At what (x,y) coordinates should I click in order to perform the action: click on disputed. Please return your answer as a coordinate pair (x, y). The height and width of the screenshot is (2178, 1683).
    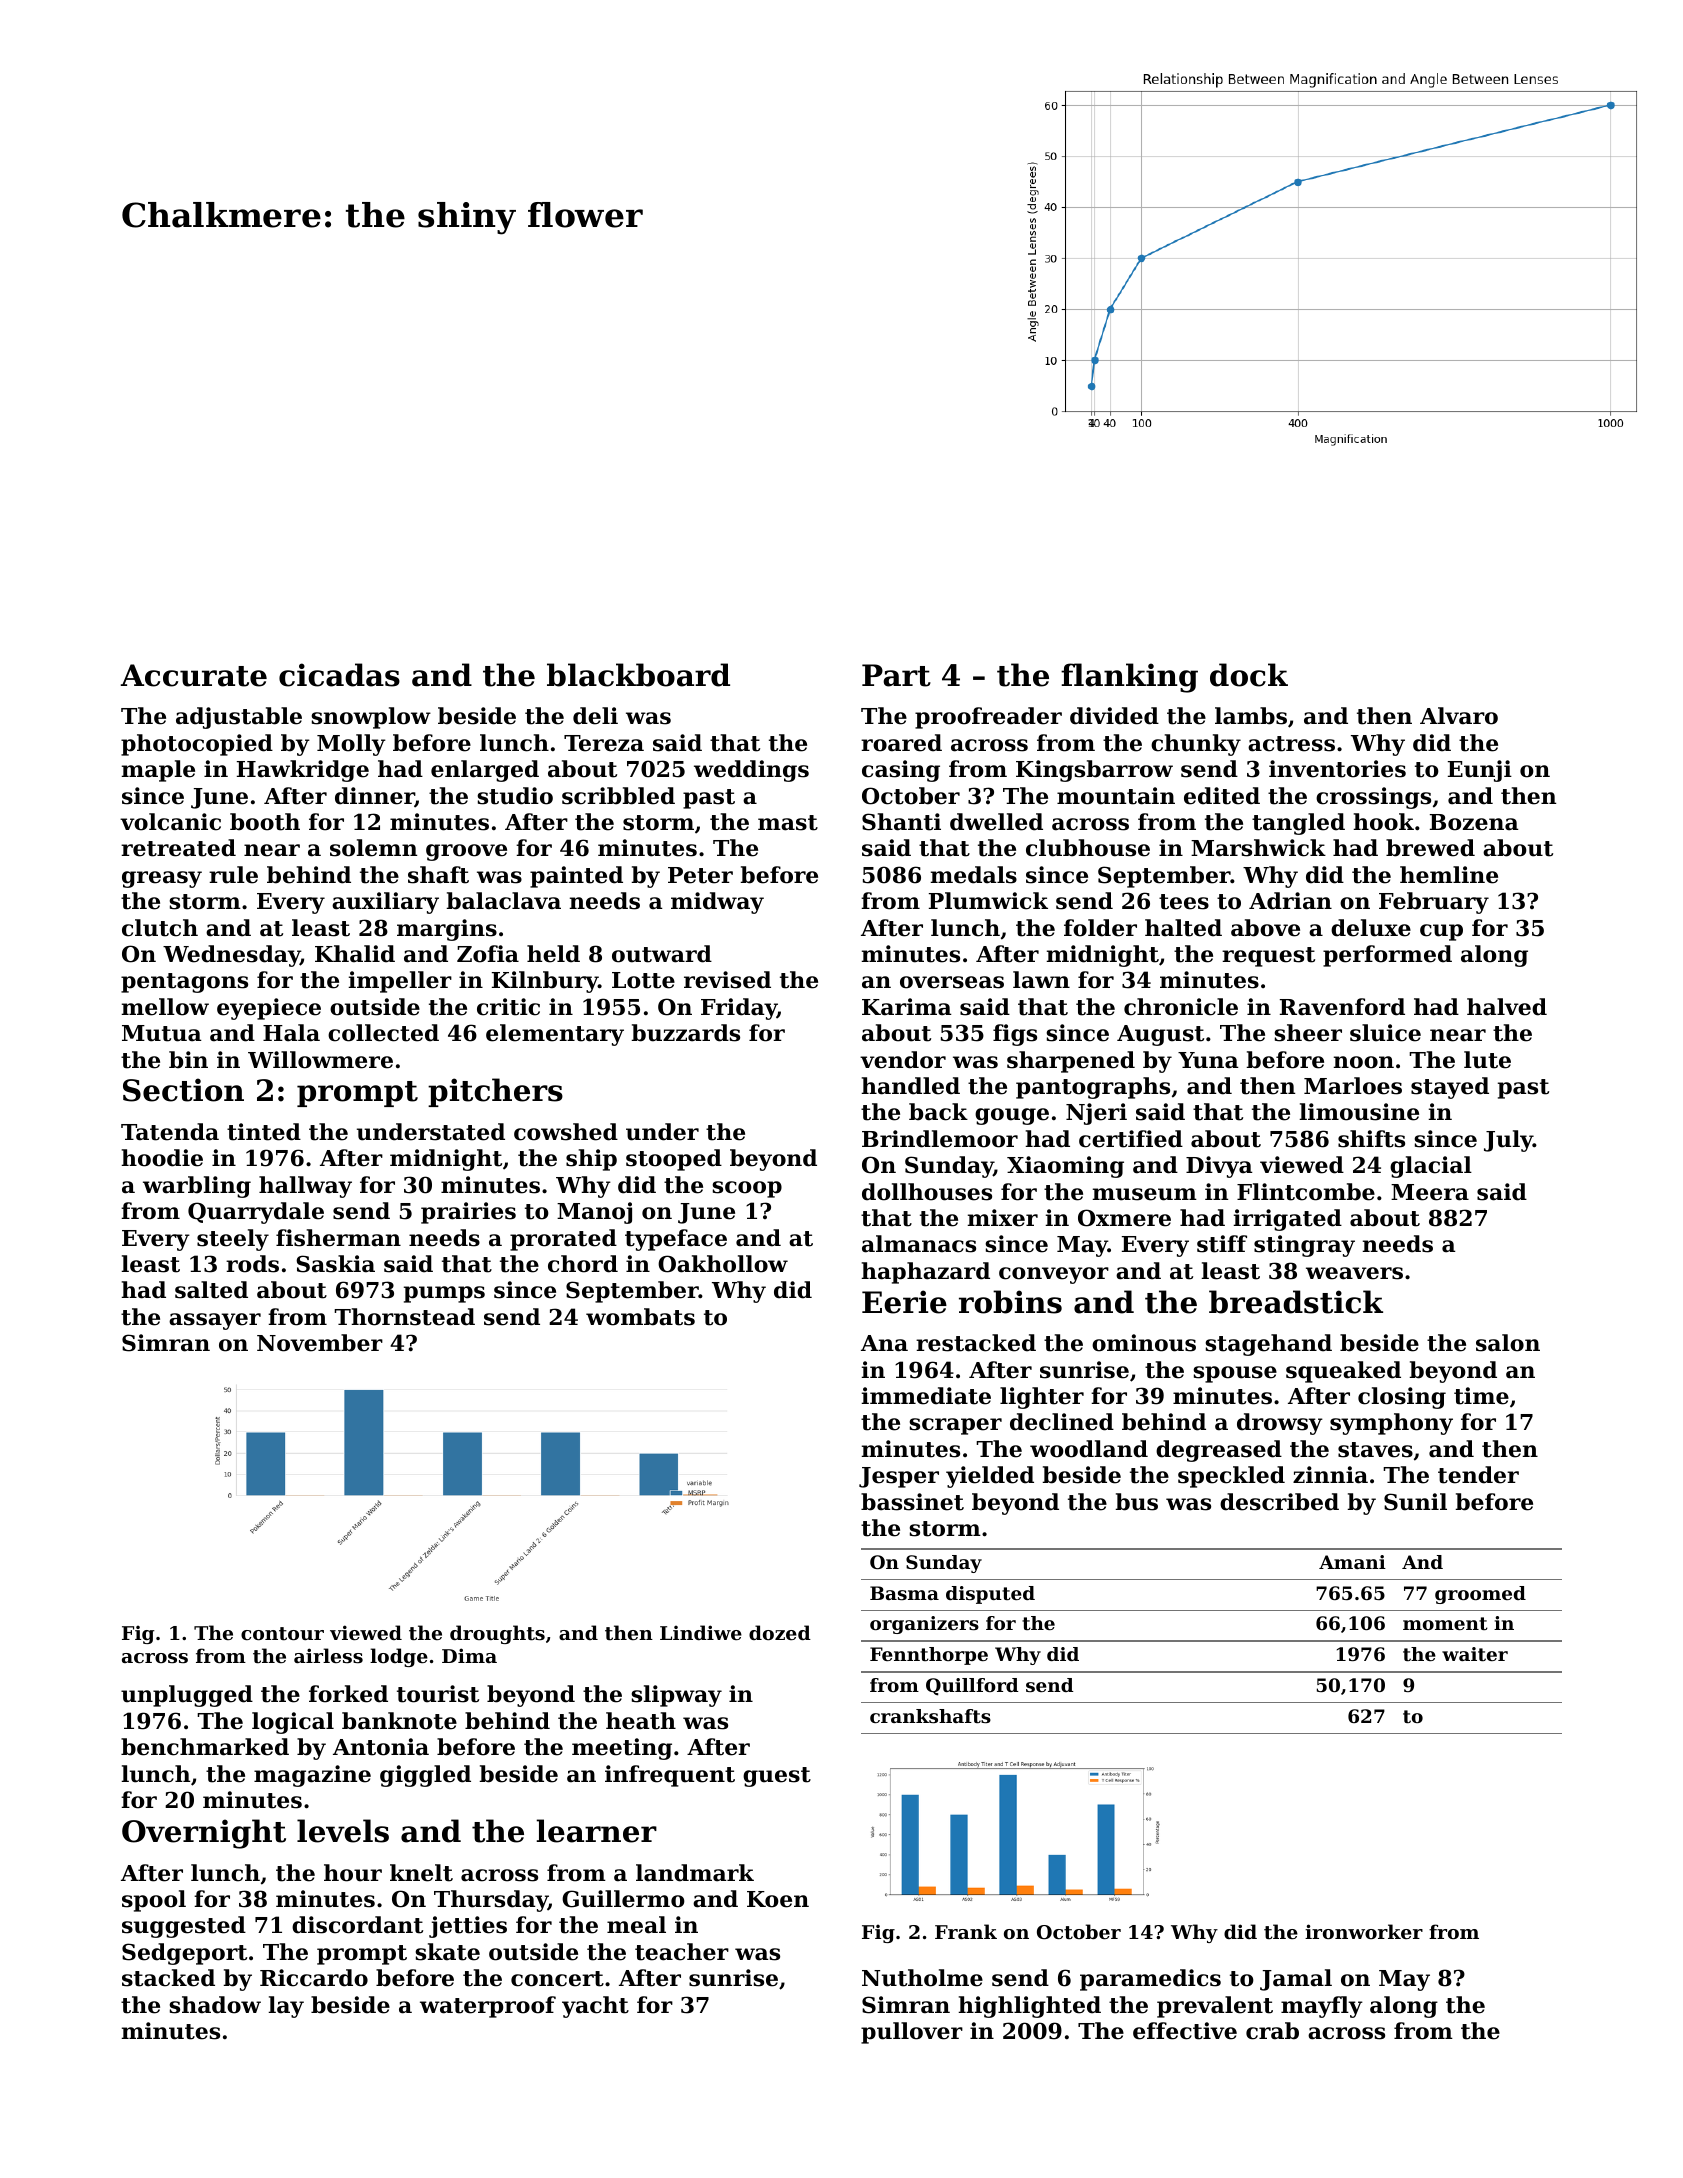
    Looking at the image, I should click on (990, 1595).
